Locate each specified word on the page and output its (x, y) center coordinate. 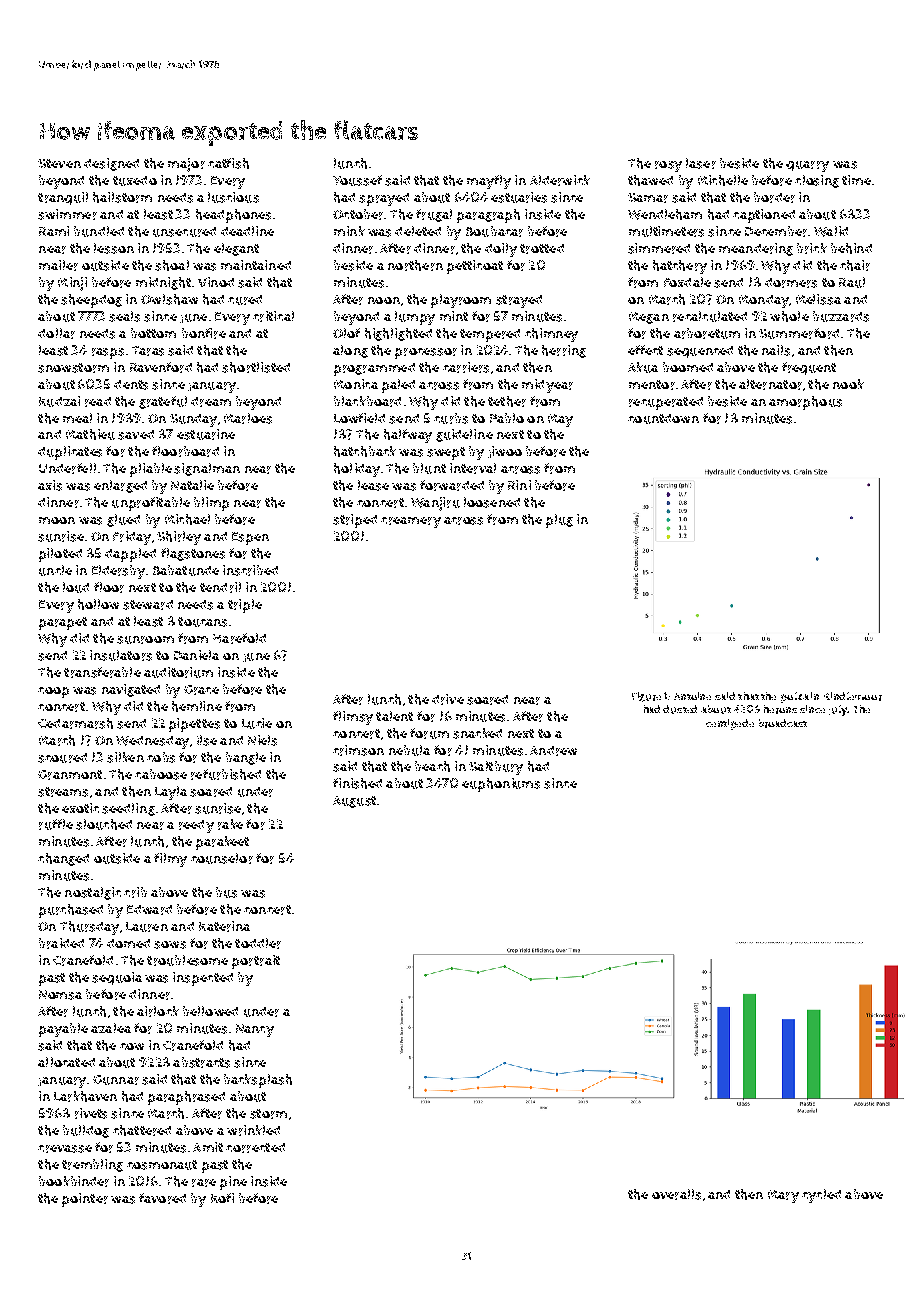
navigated (131, 690)
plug (559, 521)
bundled (99, 231)
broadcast (783, 723)
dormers (791, 283)
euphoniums (501, 785)
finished (357, 783)
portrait (256, 962)
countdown (663, 419)
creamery (411, 522)
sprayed (384, 199)
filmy (170, 860)
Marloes (248, 418)
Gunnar (116, 1080)
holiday (357, 470)
